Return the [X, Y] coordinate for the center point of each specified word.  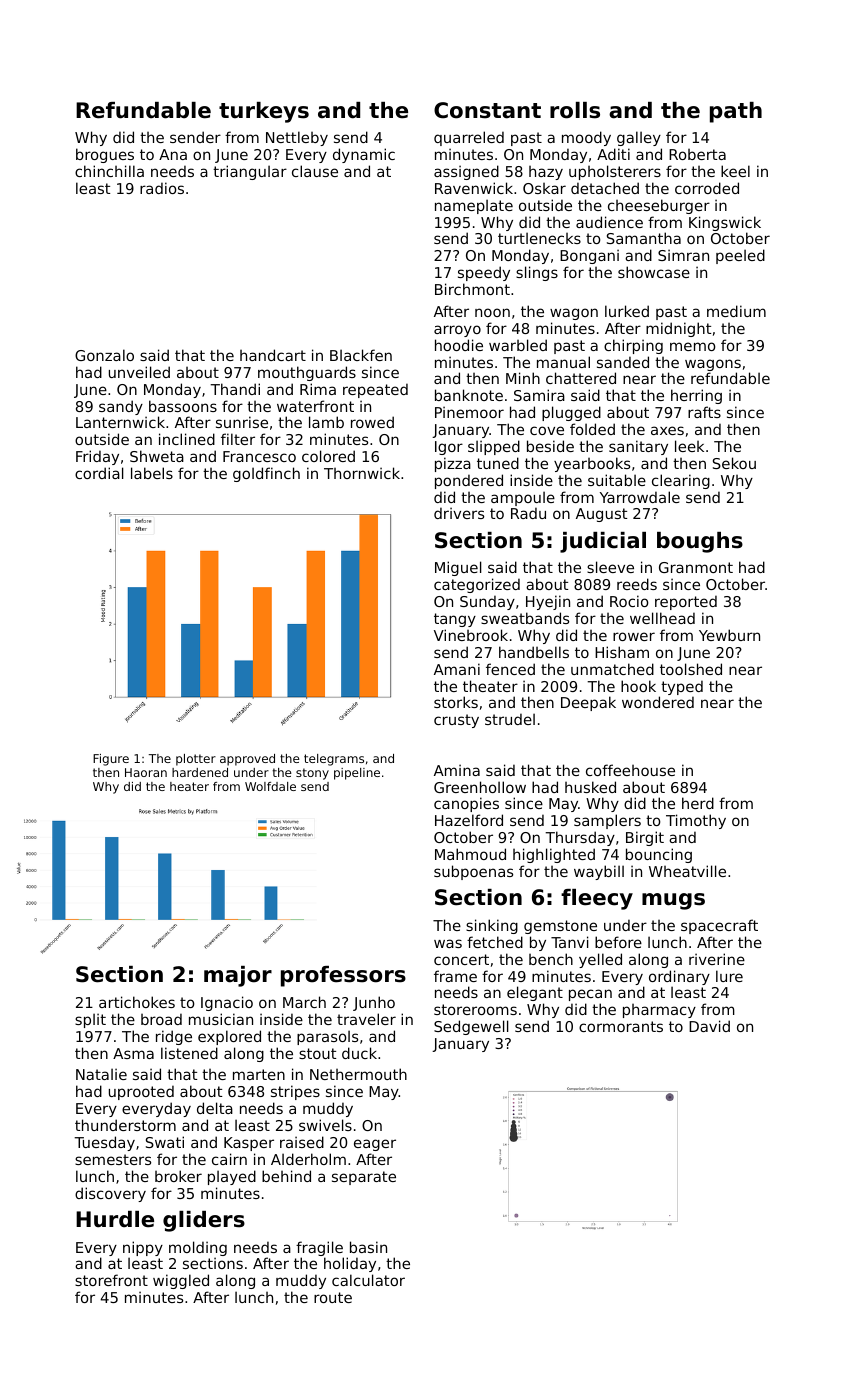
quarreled [469, 138]
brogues [105, 155]
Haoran [146, 772]
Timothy [696, 821]
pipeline [357, 774]
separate [364, 1178]
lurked [627, 311]
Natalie [101, 1074]
